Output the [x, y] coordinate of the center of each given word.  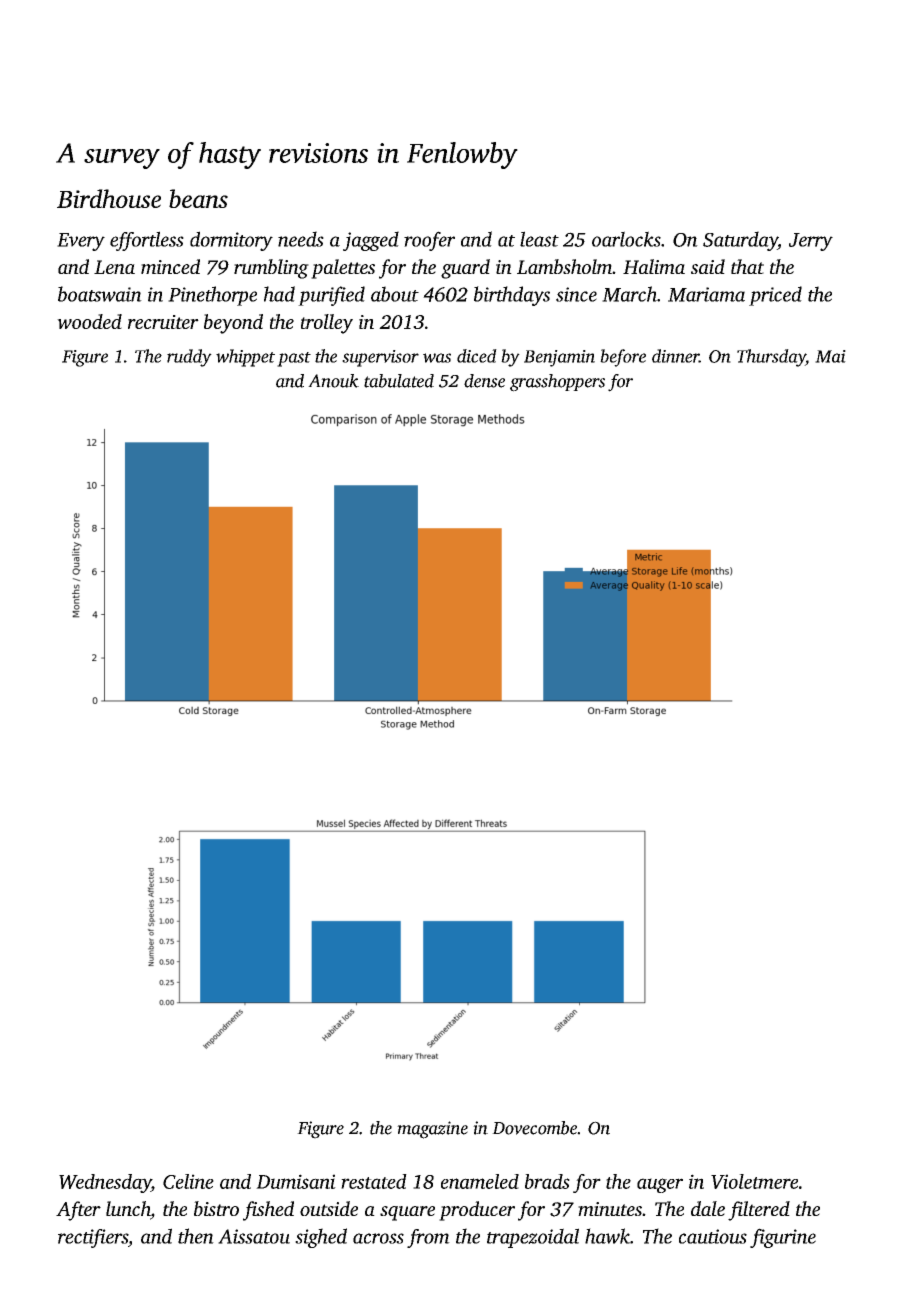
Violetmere [754, 1181]
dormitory [231, 241]
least [539, 239]
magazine [432, 1130]
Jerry [811, 242]
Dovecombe [534, 1128]
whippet [245, 358]
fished [268, 1211]
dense [484, 381]
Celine [188, 1181]
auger [660, 1185]
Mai [830, 356]
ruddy [189, 358]
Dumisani [296, 1181]
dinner [675, 356]
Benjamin [559, 358]
